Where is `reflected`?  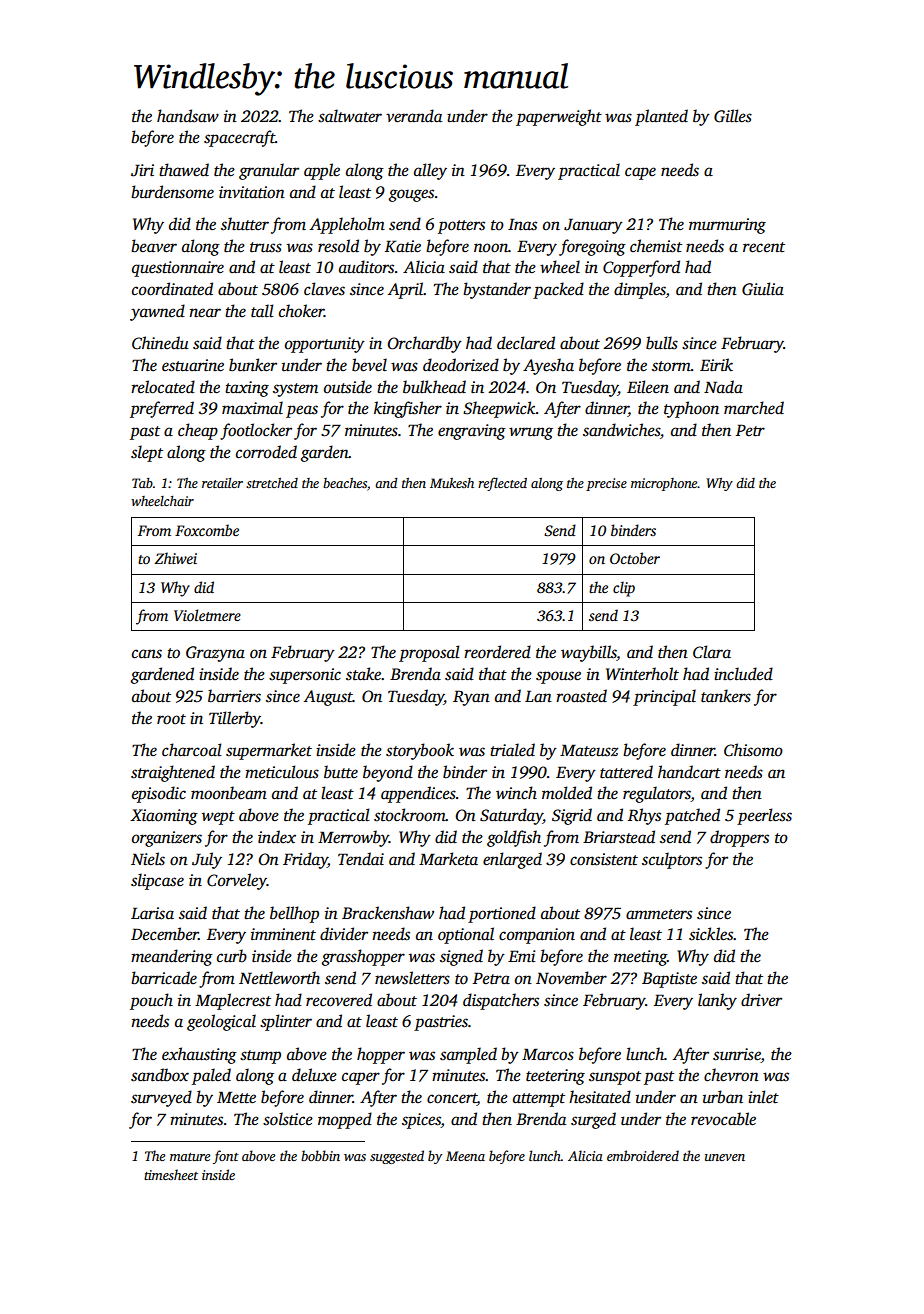 reflected is located at coordinates (502, 484).
